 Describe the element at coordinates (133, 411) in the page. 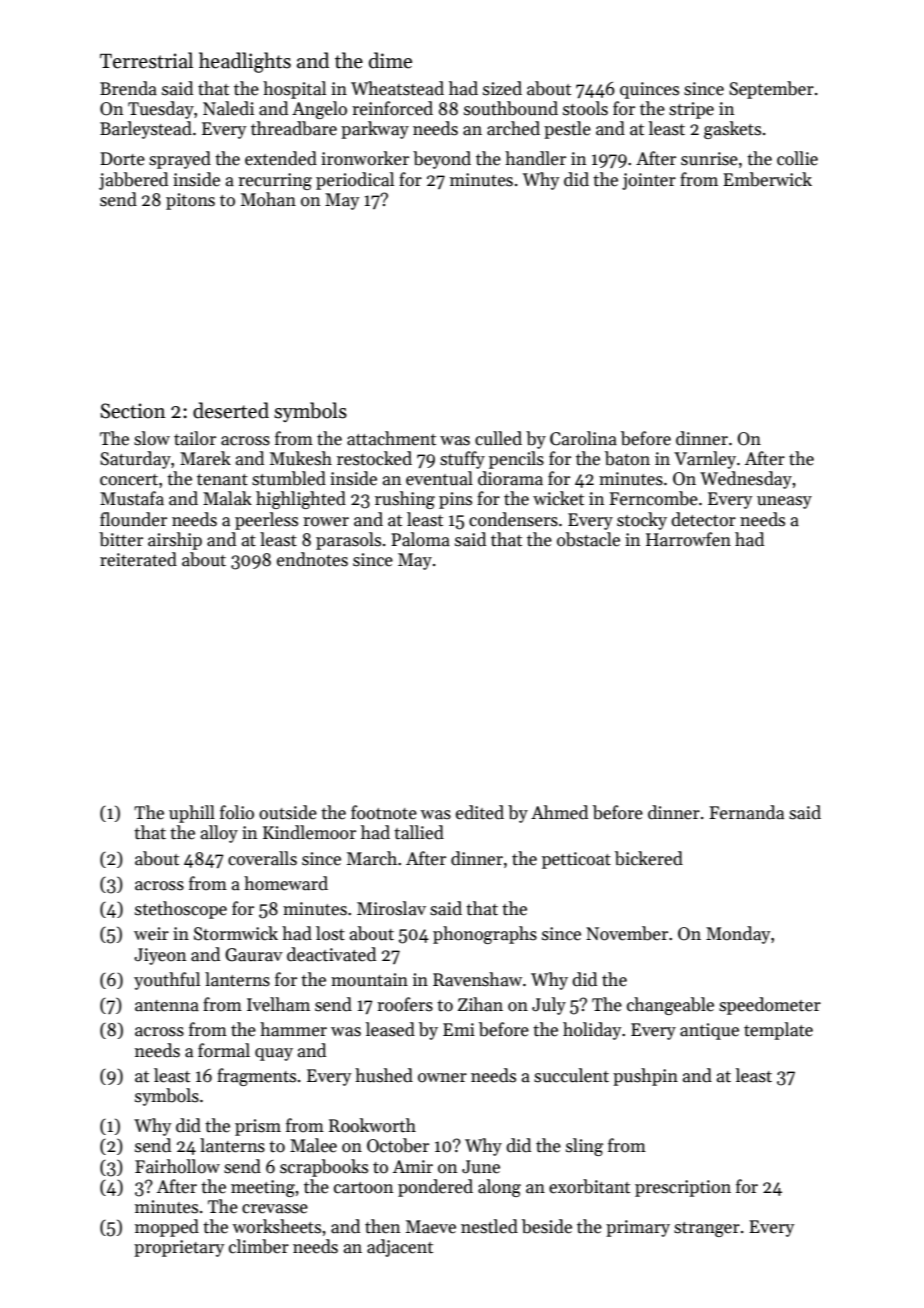

I see `Section` at that location.
